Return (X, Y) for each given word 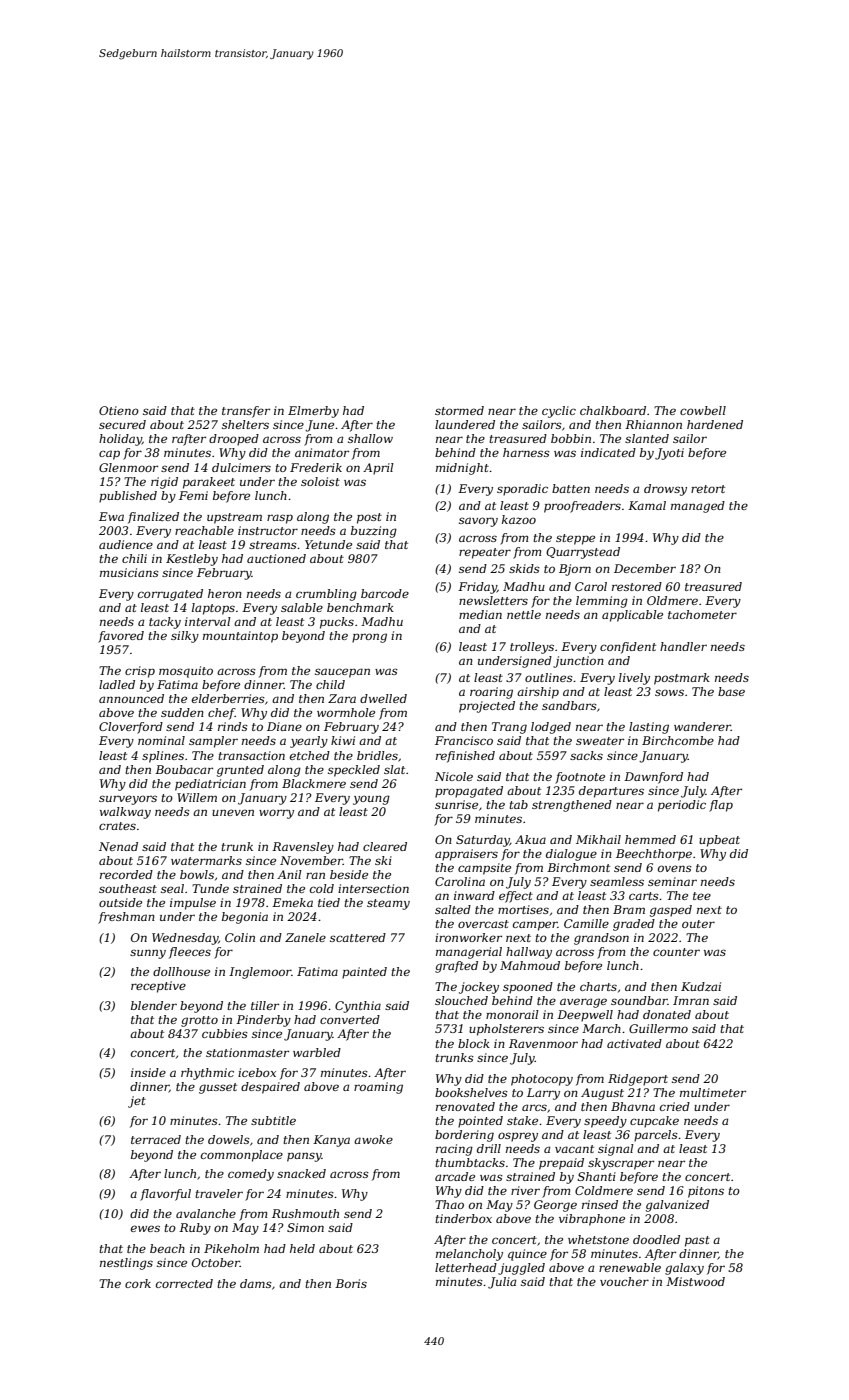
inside (148, 1072)
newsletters (493, 600)
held (302, 1248)
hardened (715, 424)
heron (225, 593)
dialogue (571, 855)
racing (454, 1150)
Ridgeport (638, 1080)
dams (256, 1283)
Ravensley (303, 848)
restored (637, 586)
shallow (370, 438)
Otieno (119, 410)
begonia (245, 918)
